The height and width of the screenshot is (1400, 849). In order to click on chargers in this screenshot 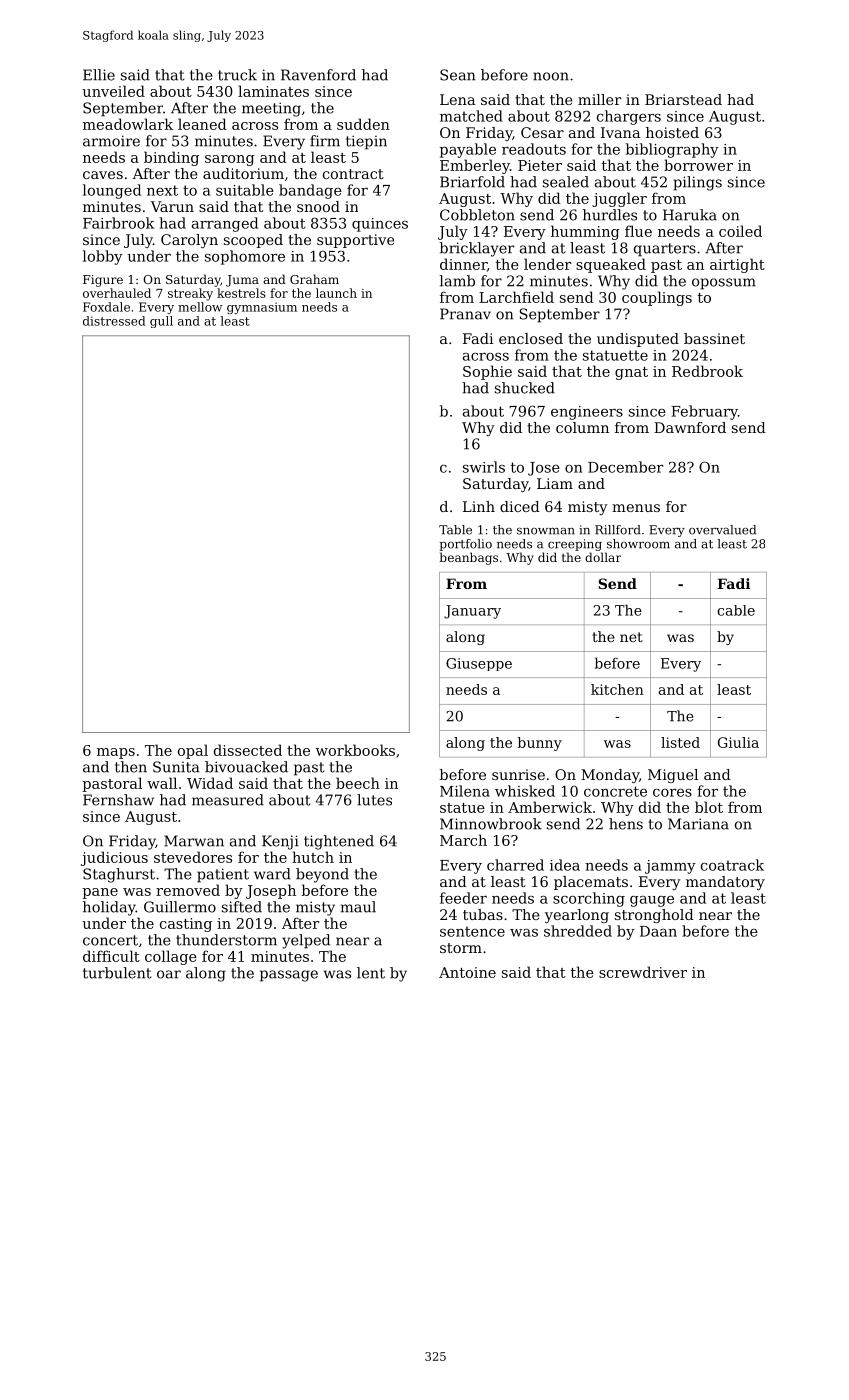, I will do `click(629, 117)`.
